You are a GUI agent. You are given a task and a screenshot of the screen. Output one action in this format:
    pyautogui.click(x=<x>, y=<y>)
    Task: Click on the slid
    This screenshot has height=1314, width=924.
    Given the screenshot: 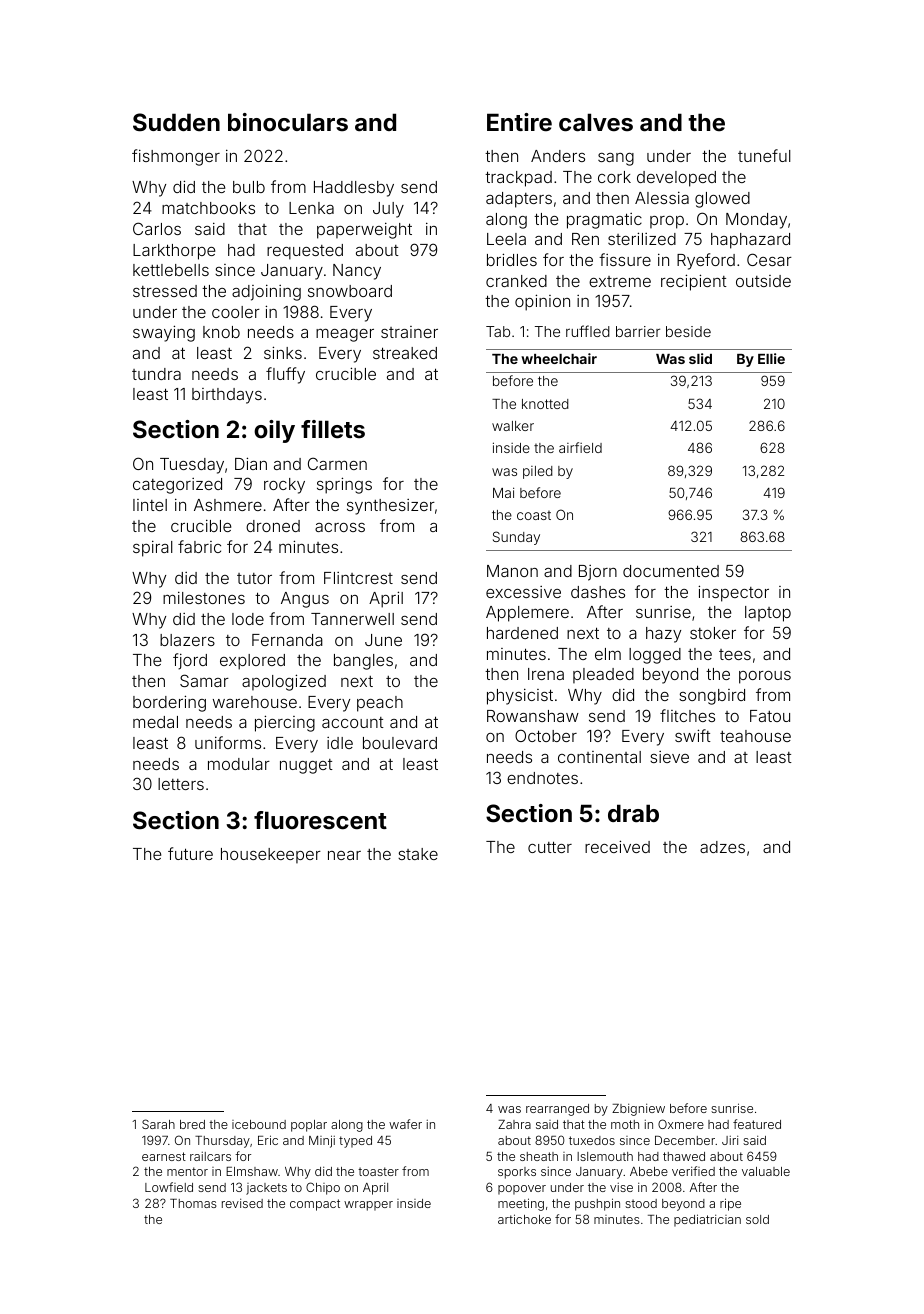 What is the action you would take?
    pyautogui.click(x=700, y=358)
